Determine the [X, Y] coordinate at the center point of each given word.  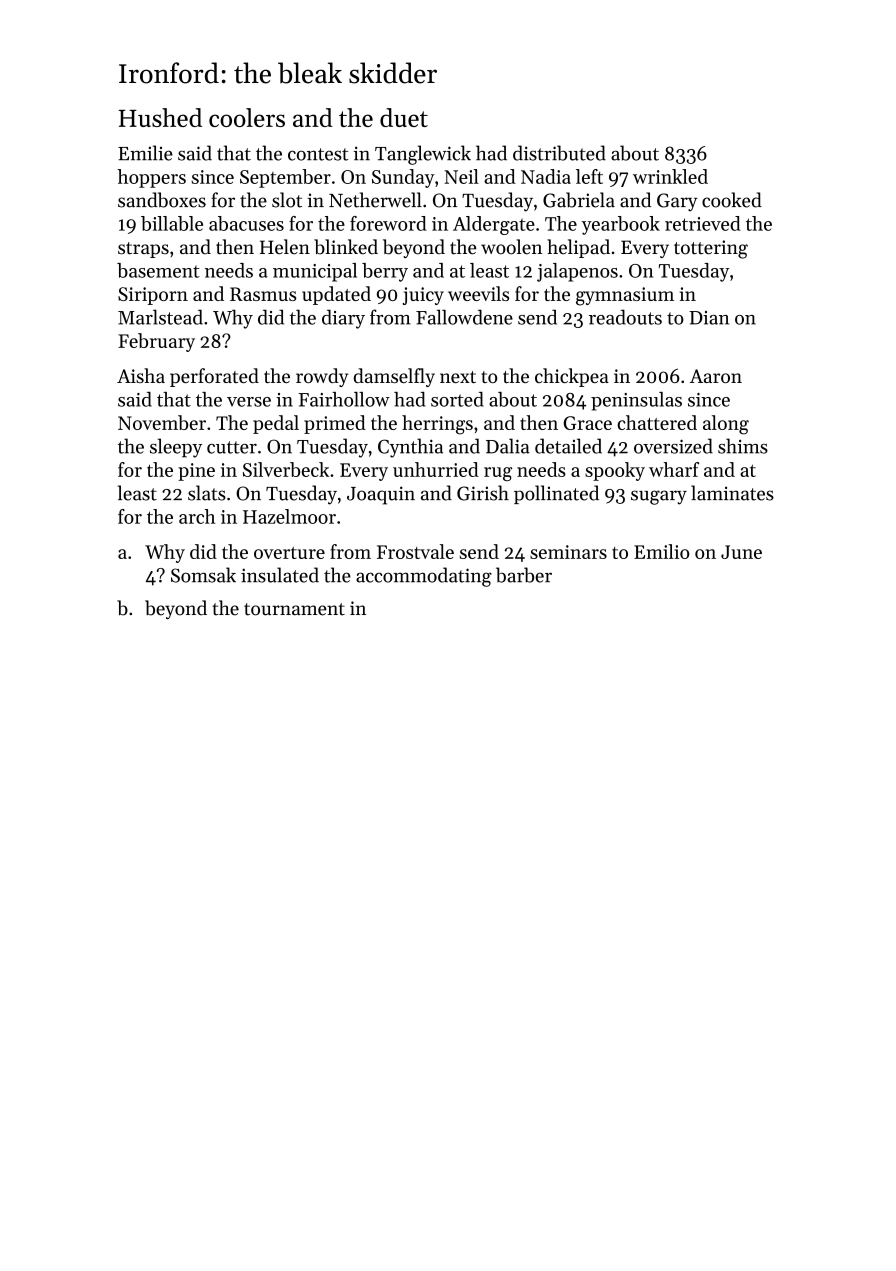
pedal [276, 424]
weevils [478, 293]
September [285, 178]
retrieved [703, 223]
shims [743, 446]
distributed [559, 153]
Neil [461, 176]
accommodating [424, 577]
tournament [294, 609]
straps [143, 250]
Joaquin [381, 495]
